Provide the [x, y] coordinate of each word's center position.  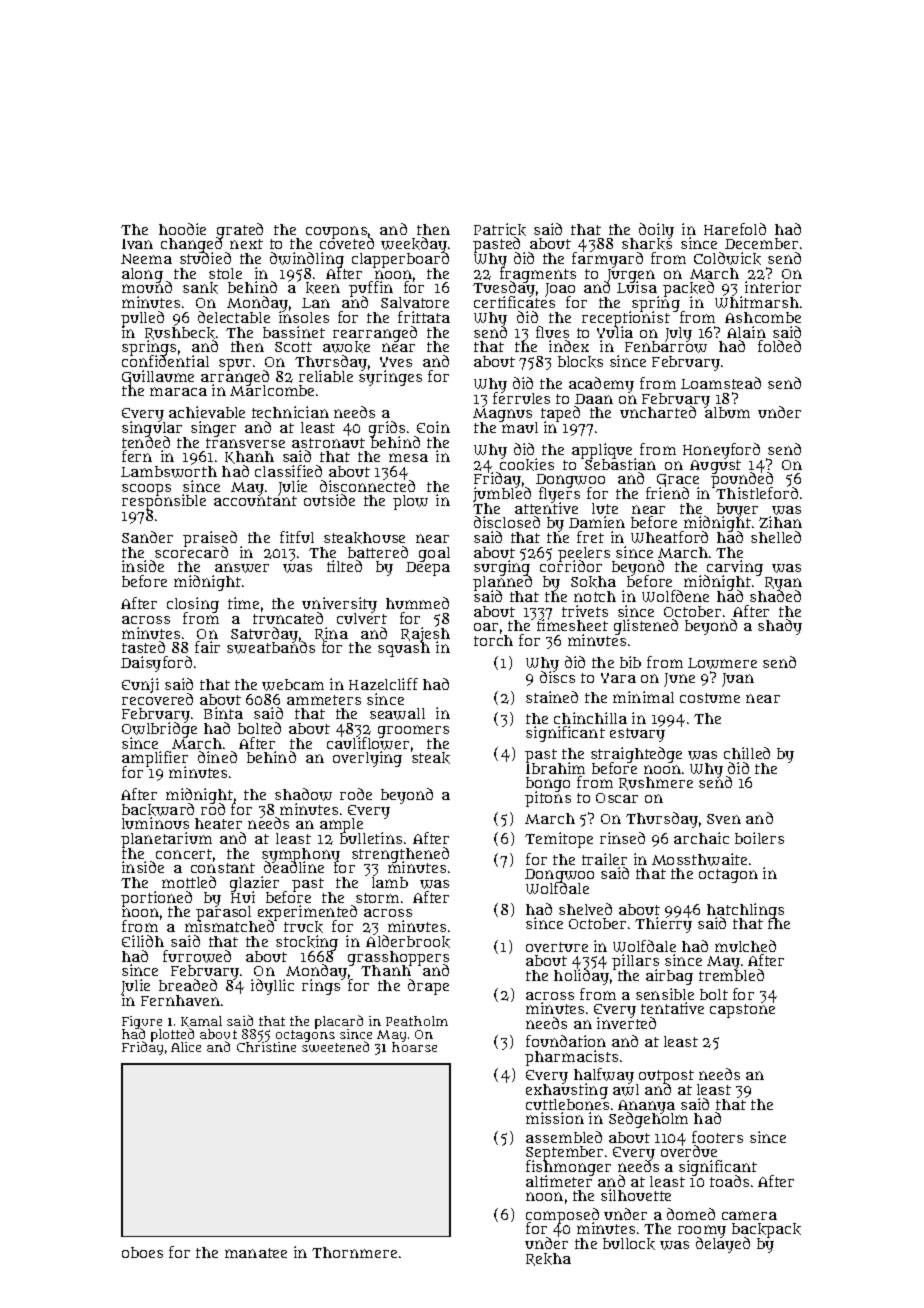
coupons [336, 232]
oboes [142, 1252]
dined [217, 757]
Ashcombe [763, 317]
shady [780, 627]
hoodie [182, 229]
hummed [417, 603]
